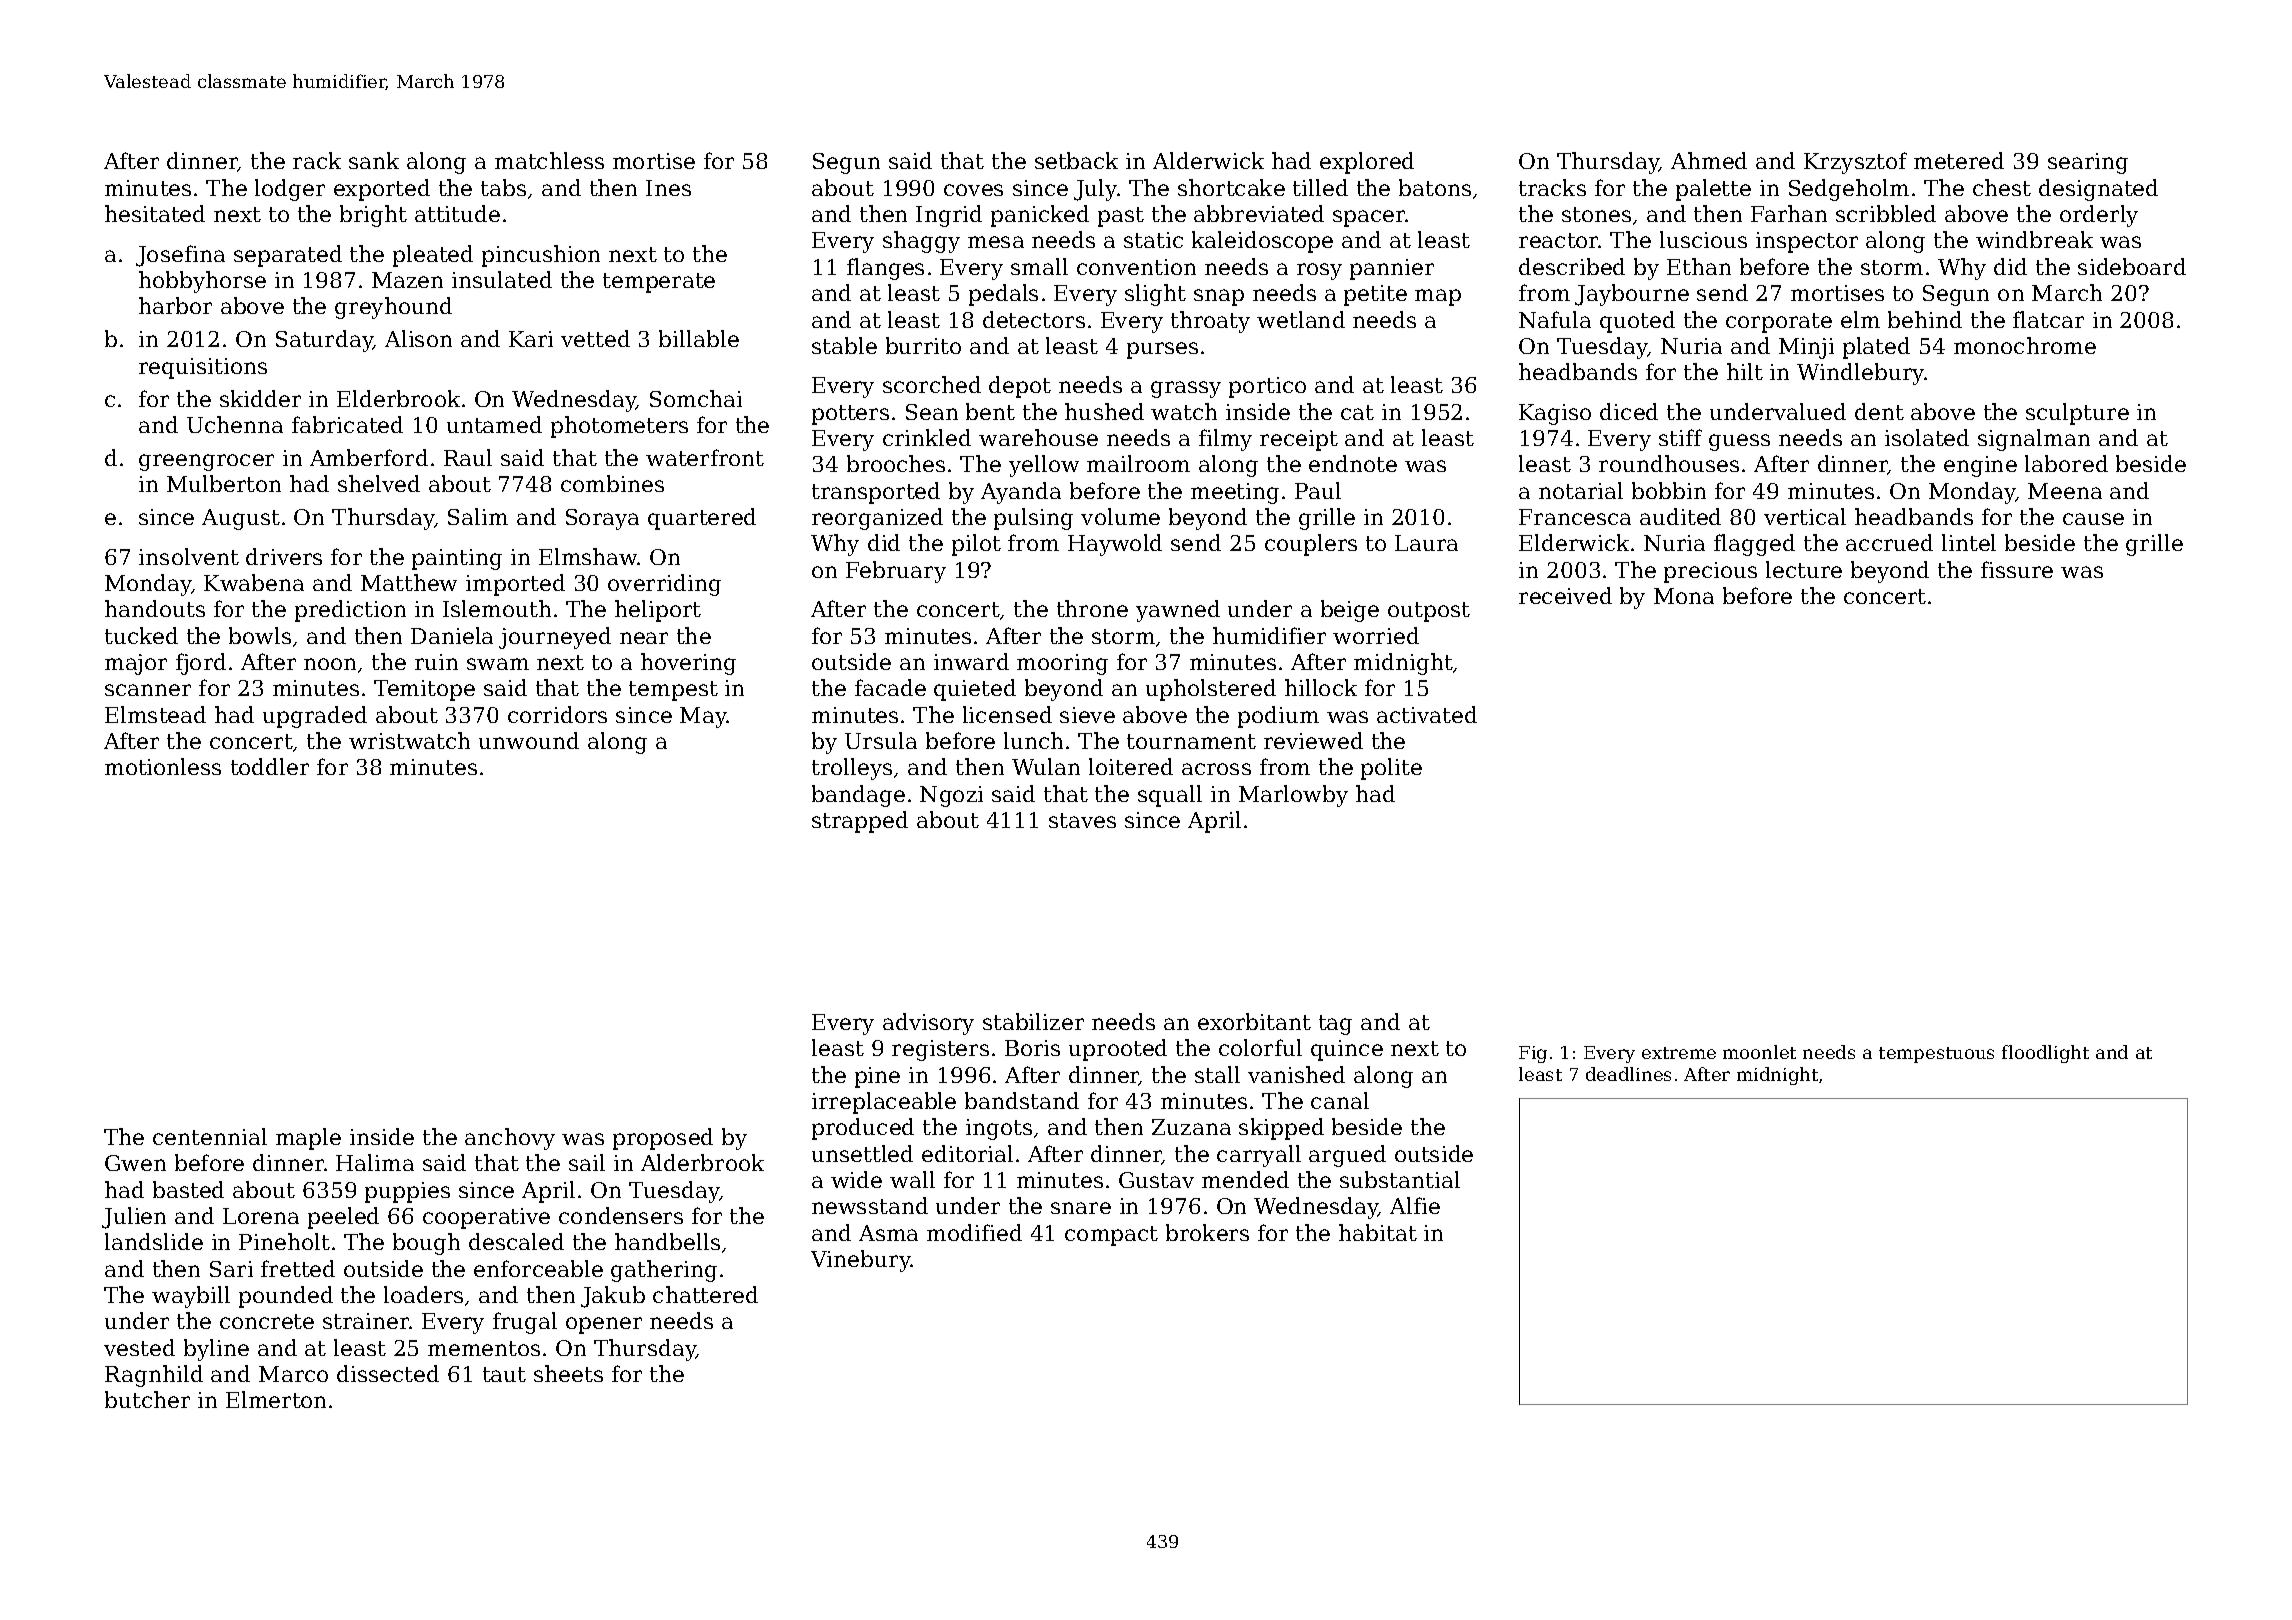 Image resolution: width=2292 pixels, height=1620 pixels. I want to click on Mona, so click(1684, 596).
